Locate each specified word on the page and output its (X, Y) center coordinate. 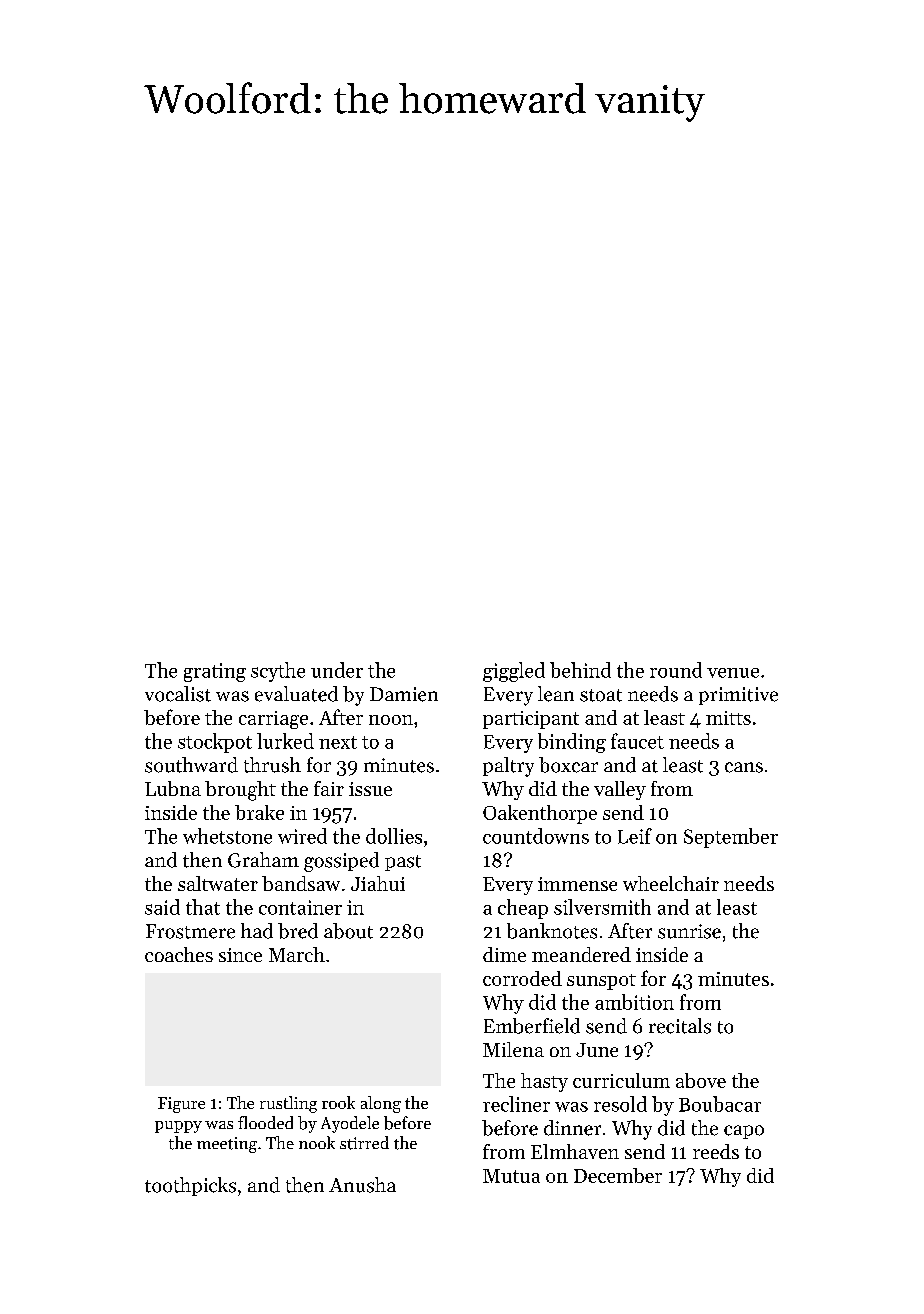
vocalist (178, 694)
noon (391, 720)
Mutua (511, 1176)
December (618, 1175)
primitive (738, 696)
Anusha (362, 1185)
